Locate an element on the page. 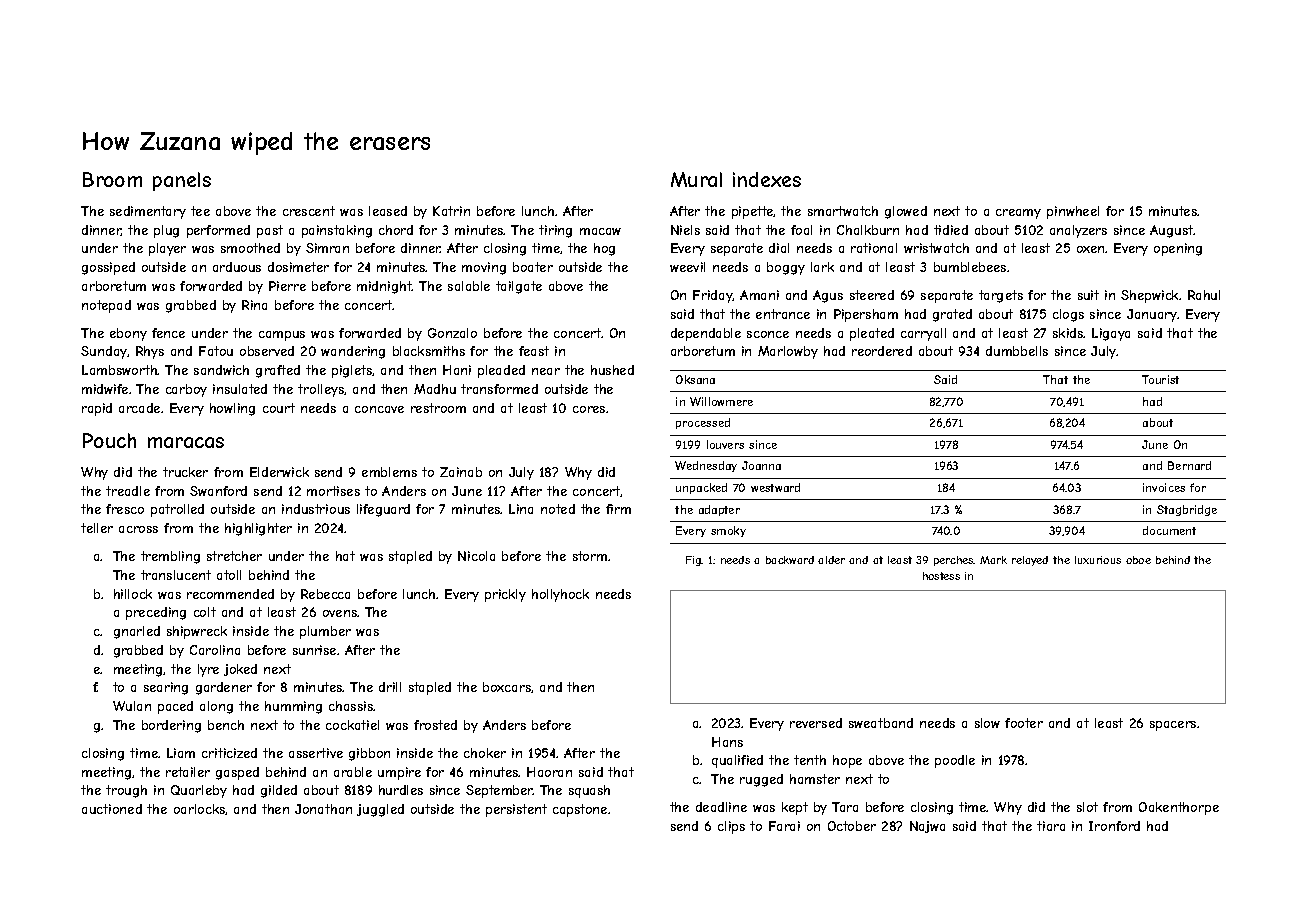  pinwheel is located at coordinates (1073, 212).
